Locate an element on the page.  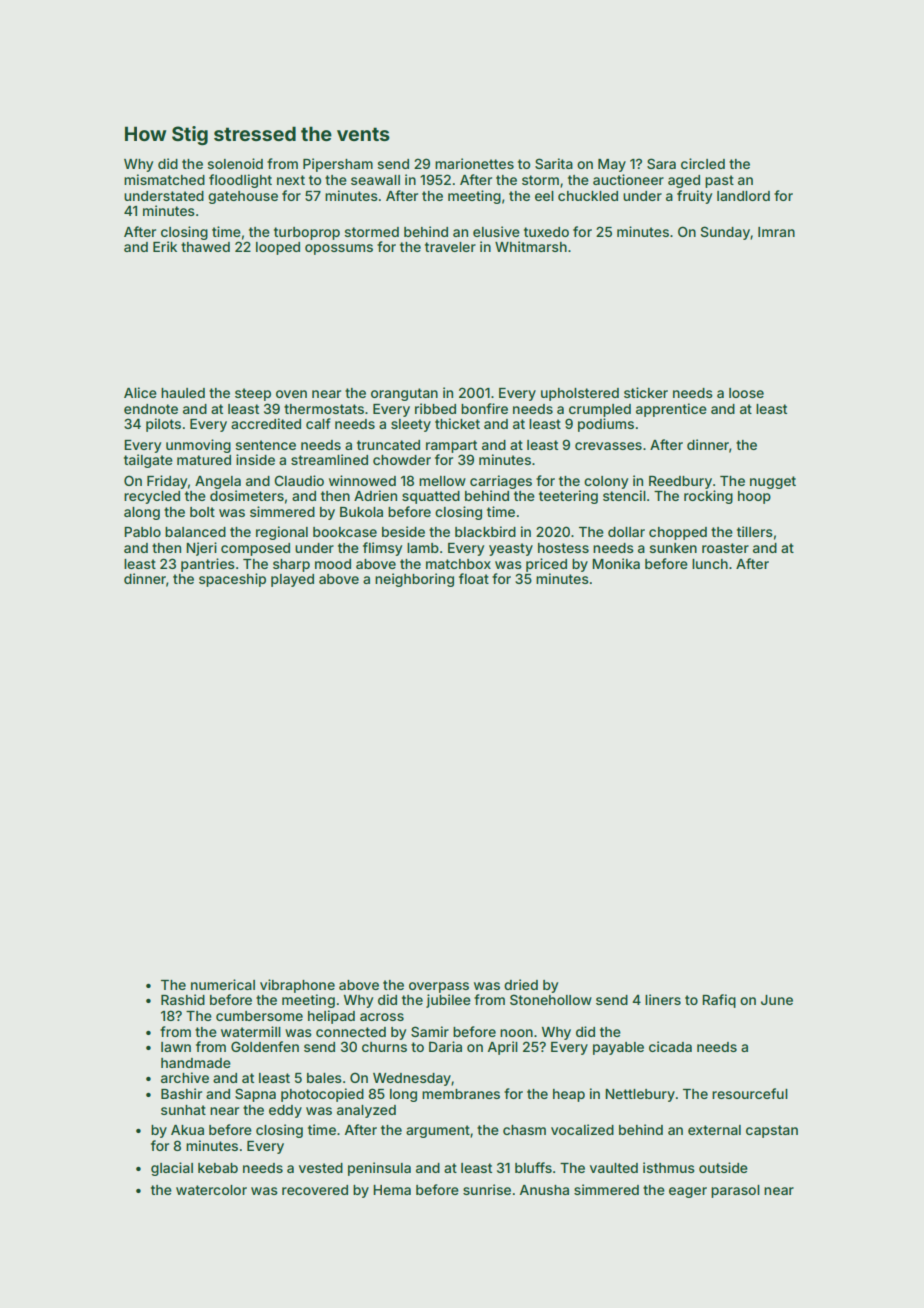
sticker is located at coordinates (646, 392).
